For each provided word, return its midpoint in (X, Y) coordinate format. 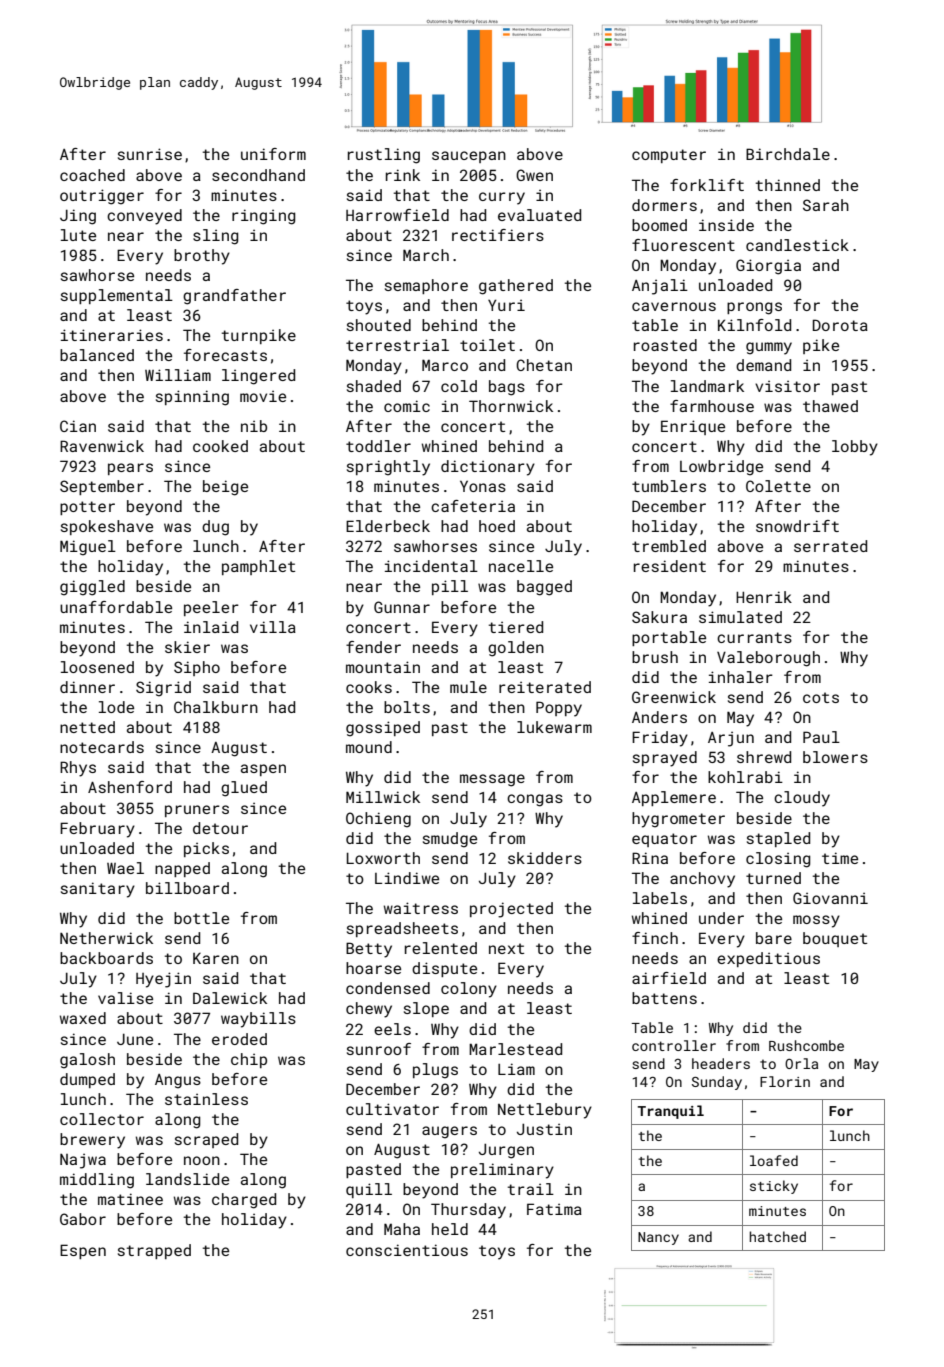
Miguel (88, 548)
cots (821, 697)
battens (664, 998)
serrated (830, 546)
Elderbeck (388, 526)
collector (102, 1119)
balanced (97, 355)
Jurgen (506, 1151)
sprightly (388, 468)
